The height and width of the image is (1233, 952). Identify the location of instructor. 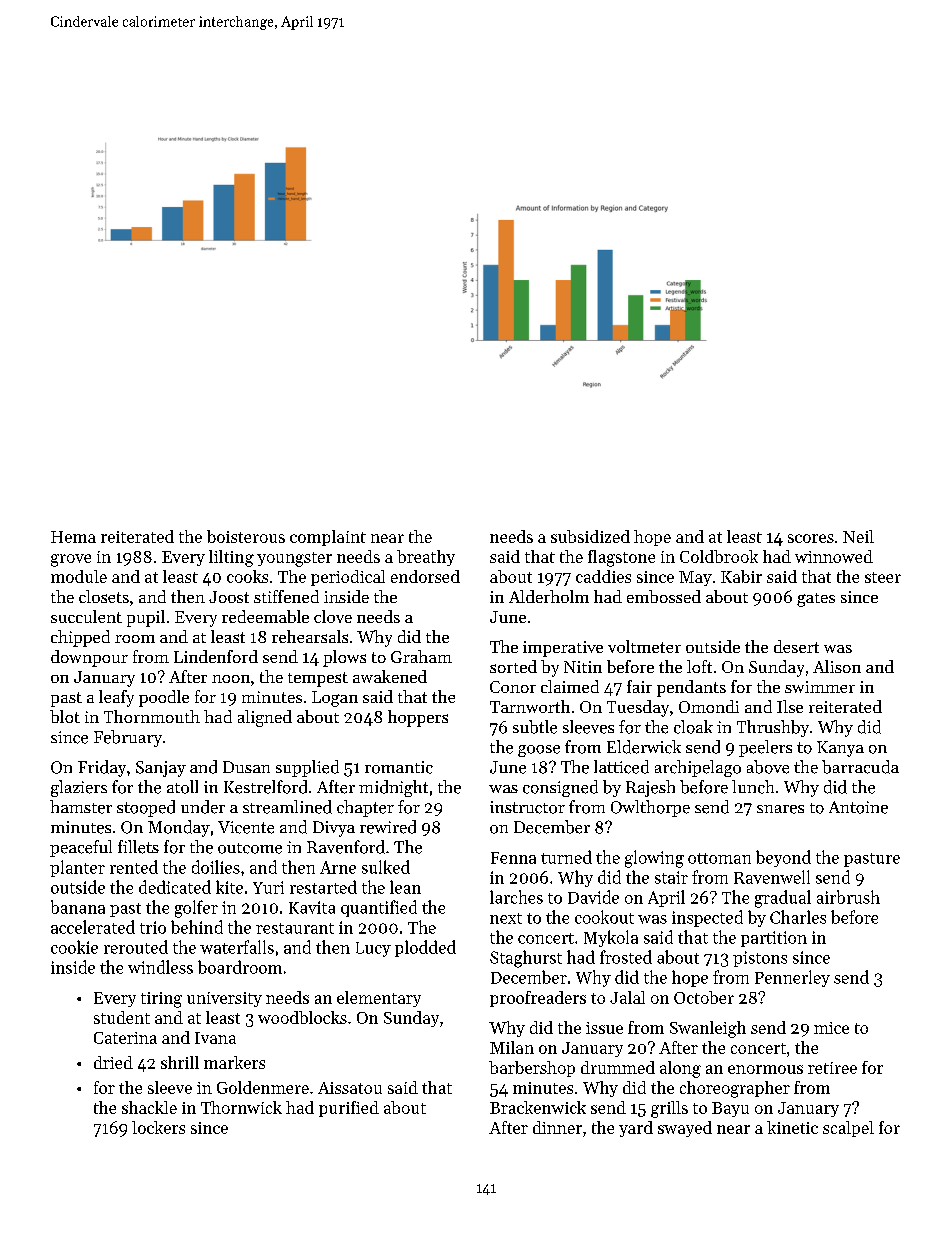
(527, 807).
